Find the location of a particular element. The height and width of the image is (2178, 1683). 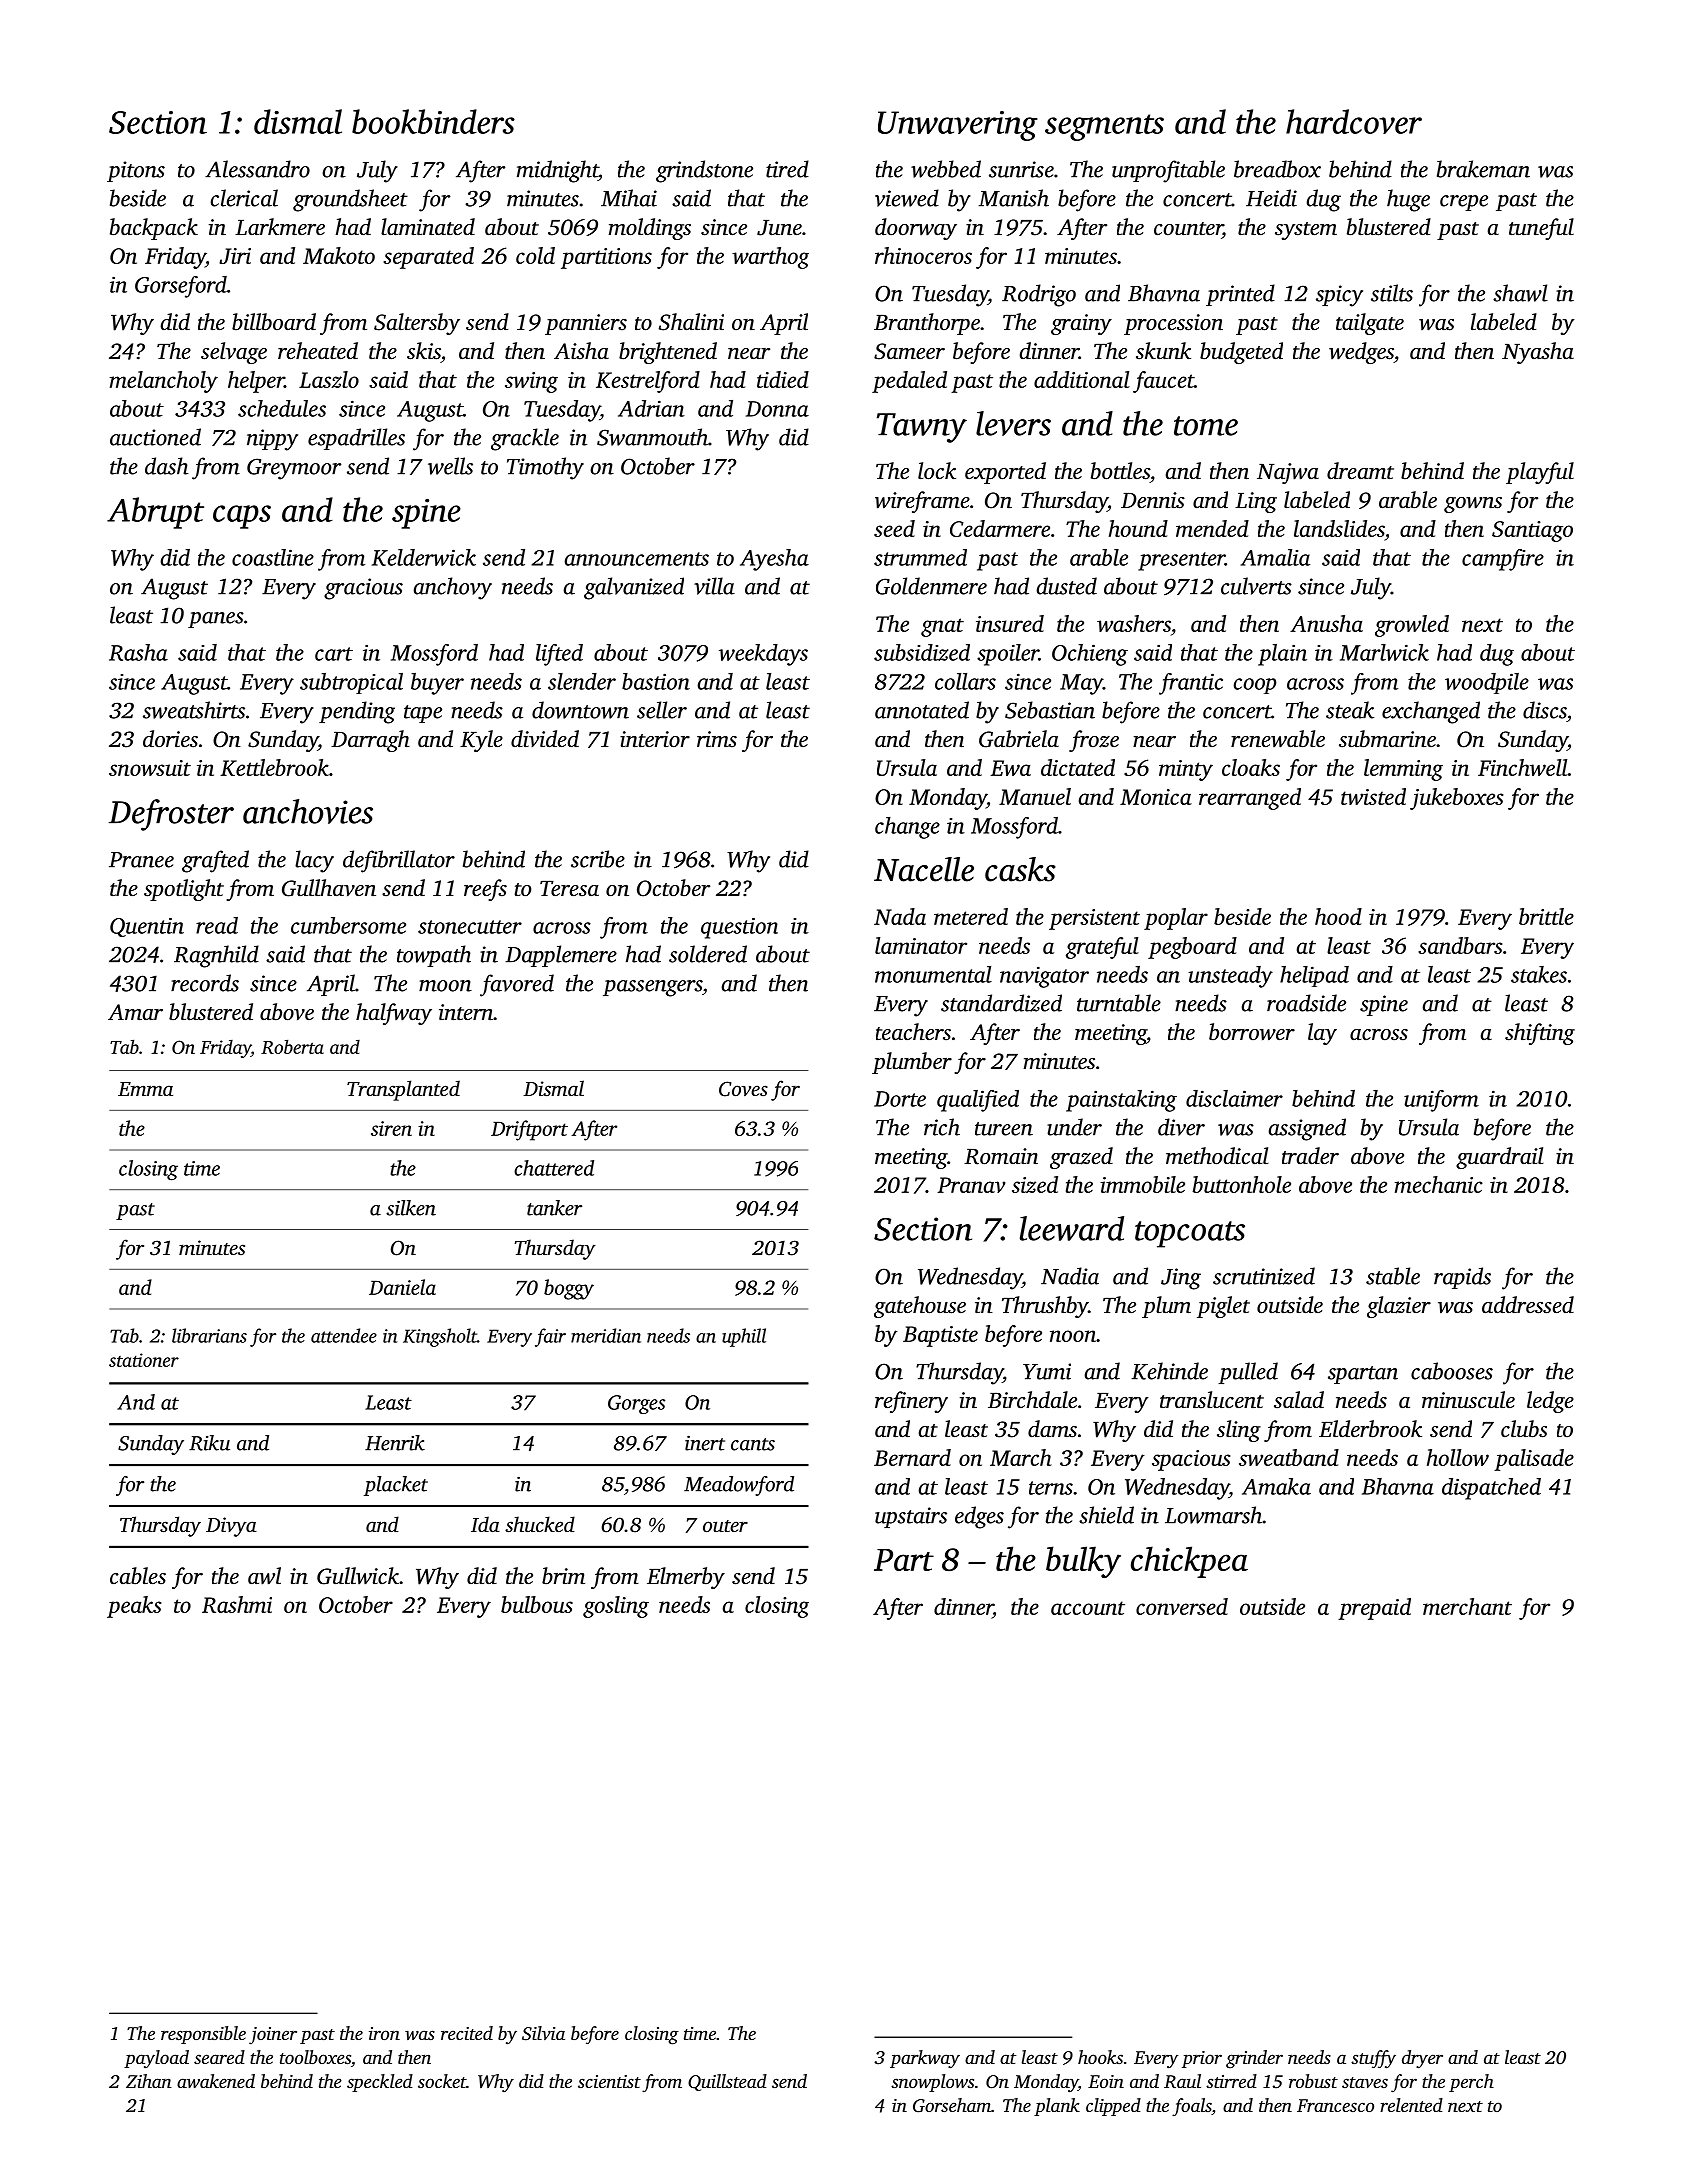

leeward is located at coordinates (1072, 1228).
